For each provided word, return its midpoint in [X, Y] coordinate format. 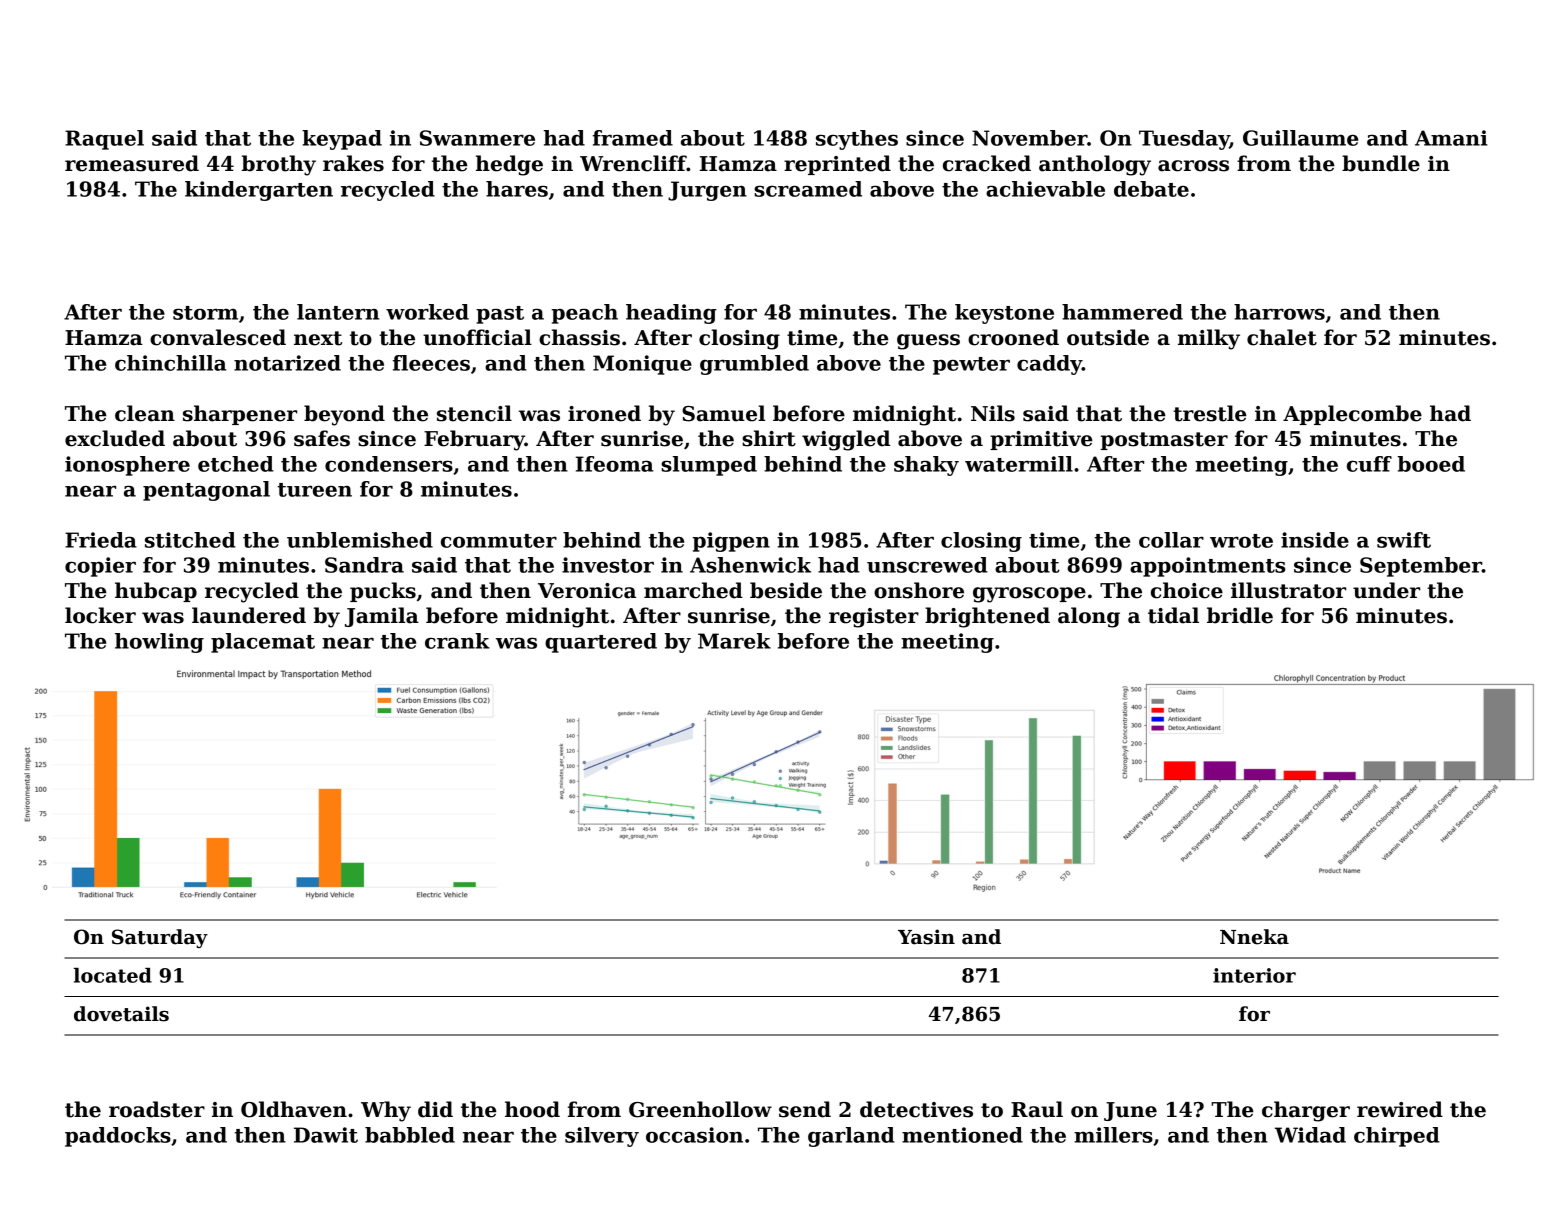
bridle [1240, 615]
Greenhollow [700, 1109]
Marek [734, 641]
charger [1306, 1111]
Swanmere [477, 138]
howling [159, 643]
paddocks [118, 1137]
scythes [857, 140]
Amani [1451, 138]
